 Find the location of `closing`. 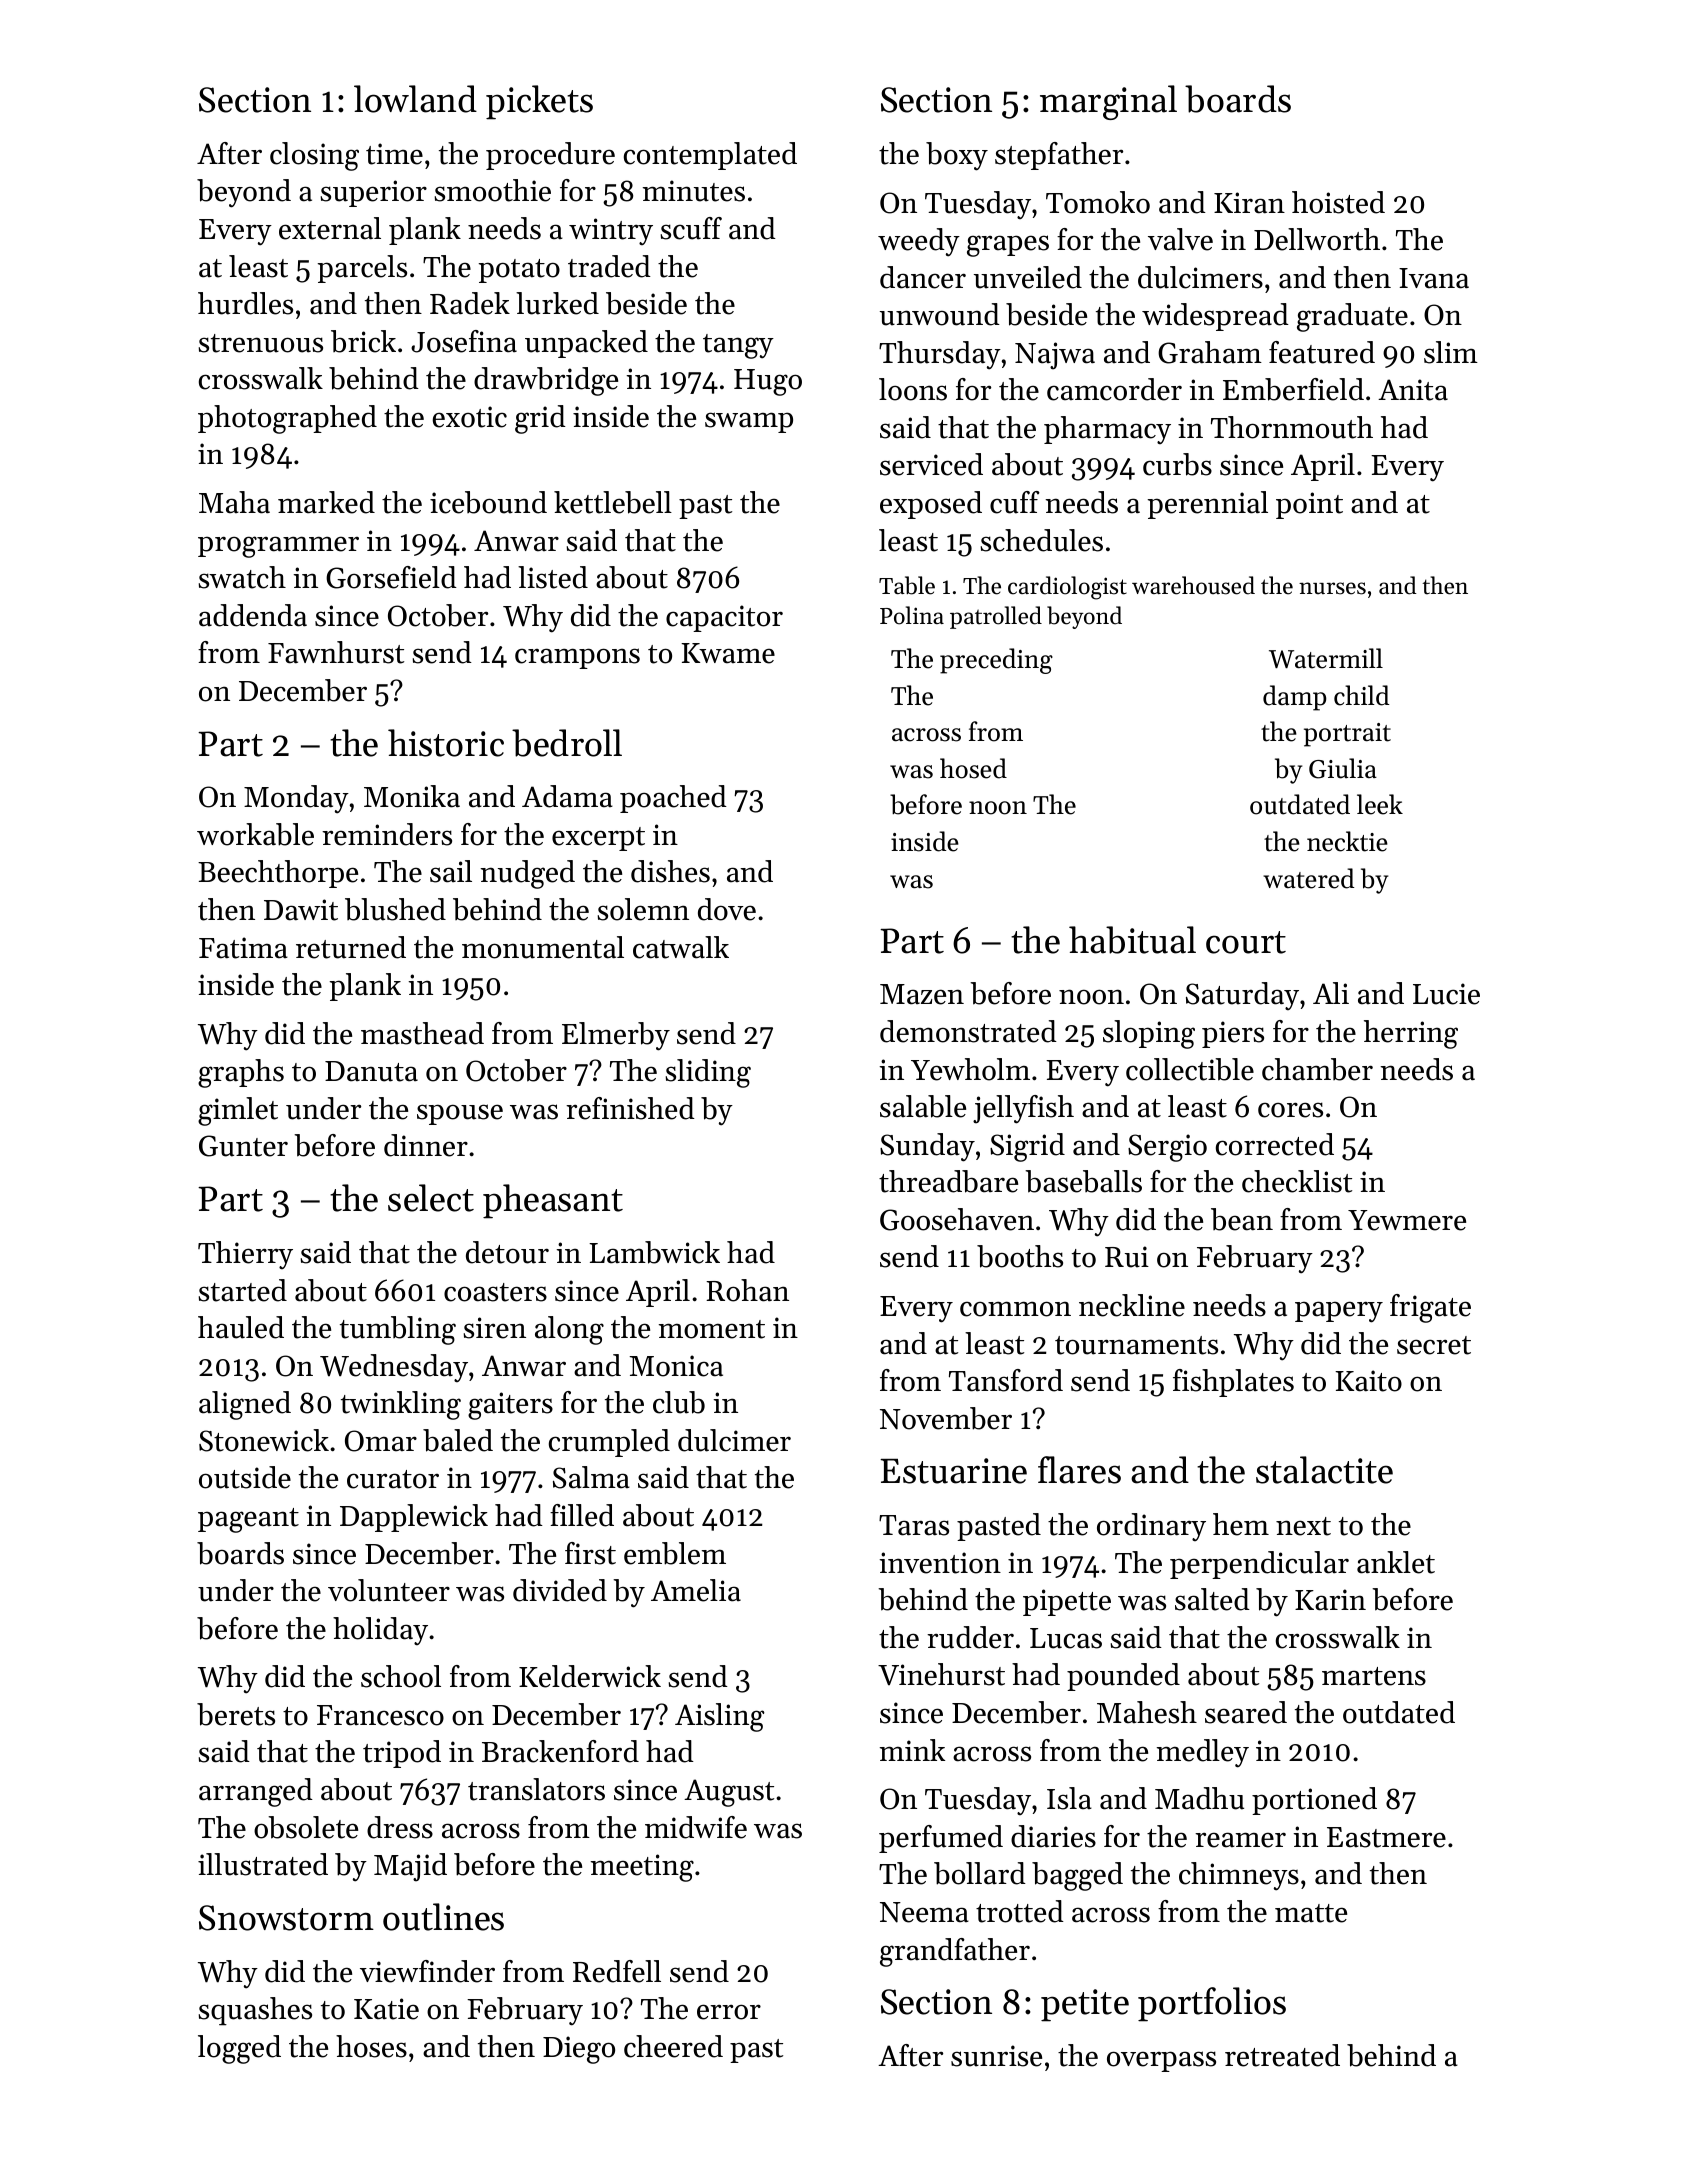

closing is located at coordinates (314, 156).
